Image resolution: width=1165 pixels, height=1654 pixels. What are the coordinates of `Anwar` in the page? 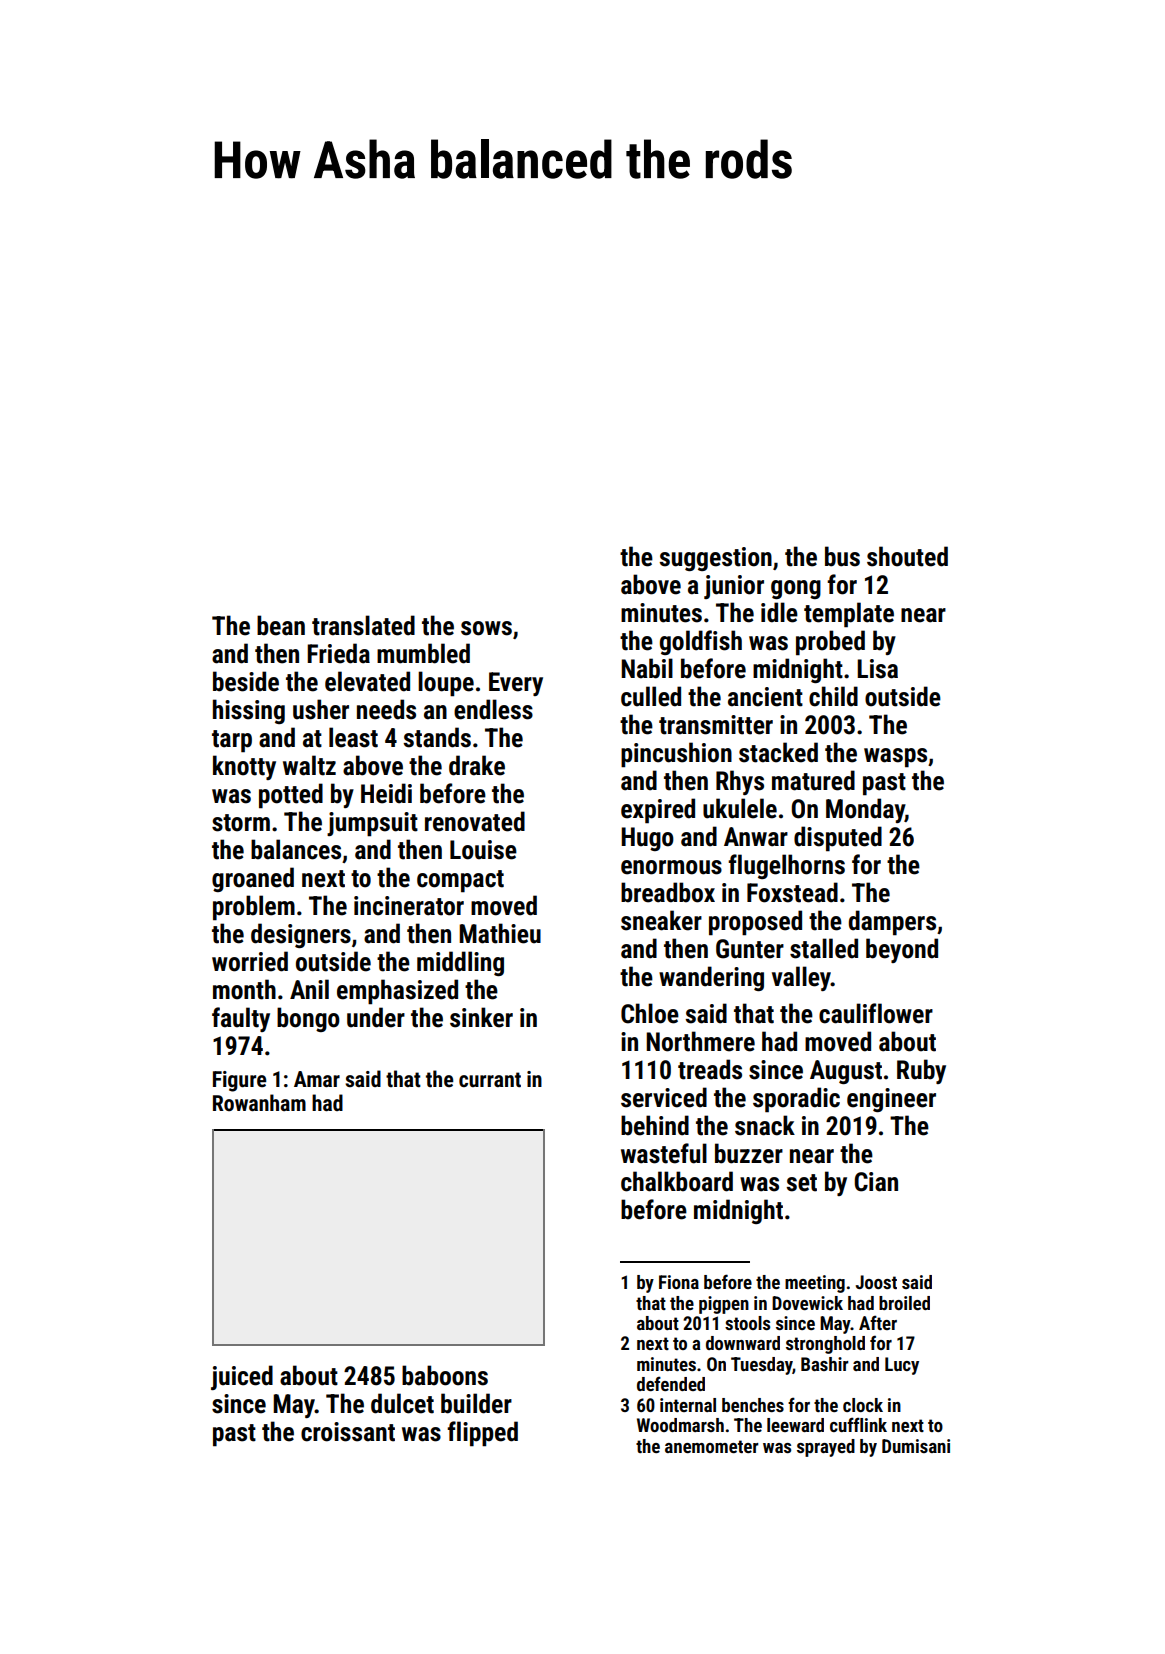 It's located at (756, 837).
